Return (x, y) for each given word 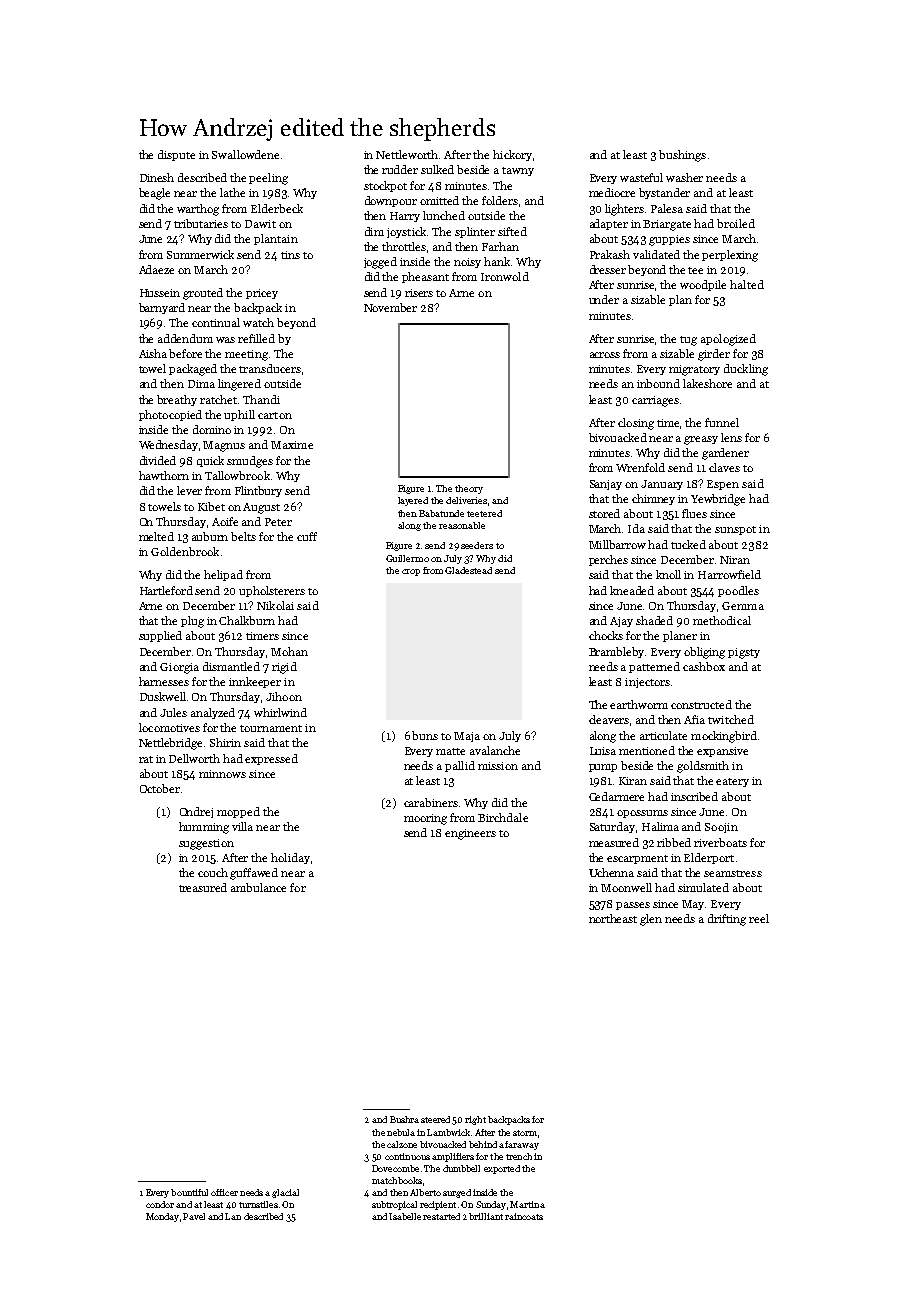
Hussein (160, 293)
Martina (527, 1204)
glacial (285, 1193)
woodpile (703, 285)
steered (435, 1119)
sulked (437, 169)
